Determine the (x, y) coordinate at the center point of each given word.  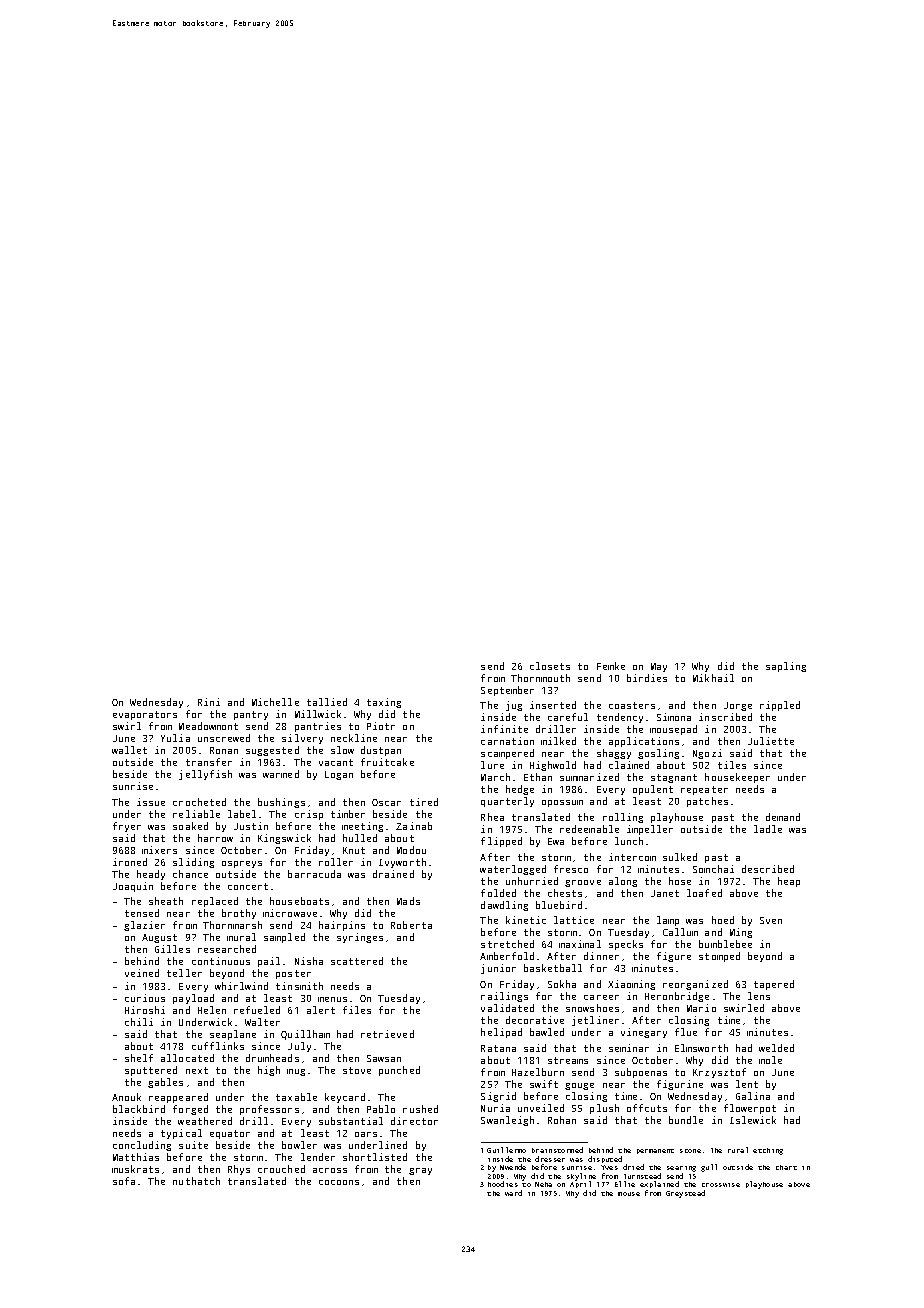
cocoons (339, 1182)
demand (783, 817)
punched (399, 1071)
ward (513, 1193)
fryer (127, 827)
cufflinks (218, 1046)
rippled (780, 706)
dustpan (381, 751)
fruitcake (387, 762)
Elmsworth (701, 1048)
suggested (272, 751)
